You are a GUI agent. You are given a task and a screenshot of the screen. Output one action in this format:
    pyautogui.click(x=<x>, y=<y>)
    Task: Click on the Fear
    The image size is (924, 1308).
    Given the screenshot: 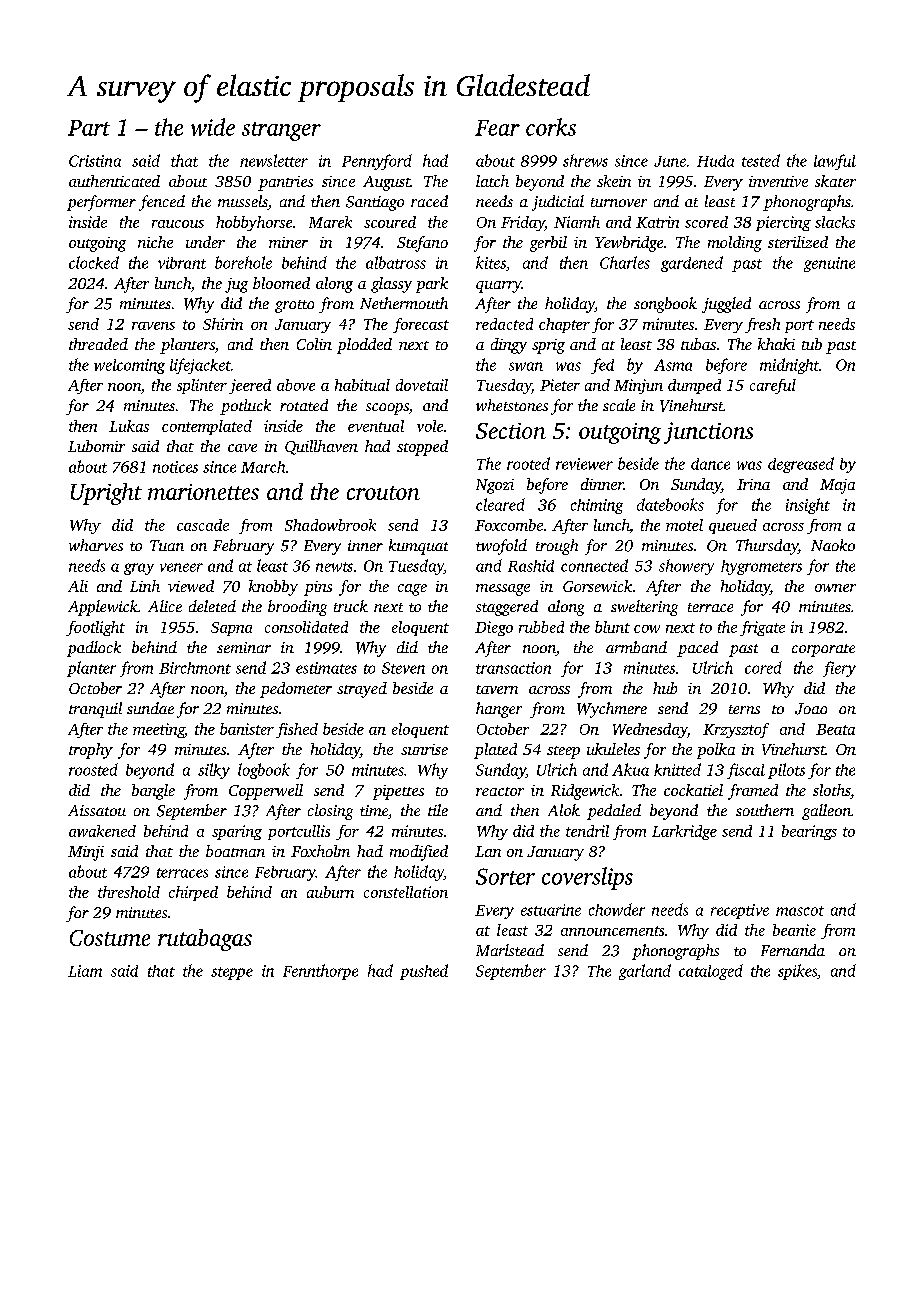 What is the action you would take?
    pyautogui.click(x=497, y=128)
